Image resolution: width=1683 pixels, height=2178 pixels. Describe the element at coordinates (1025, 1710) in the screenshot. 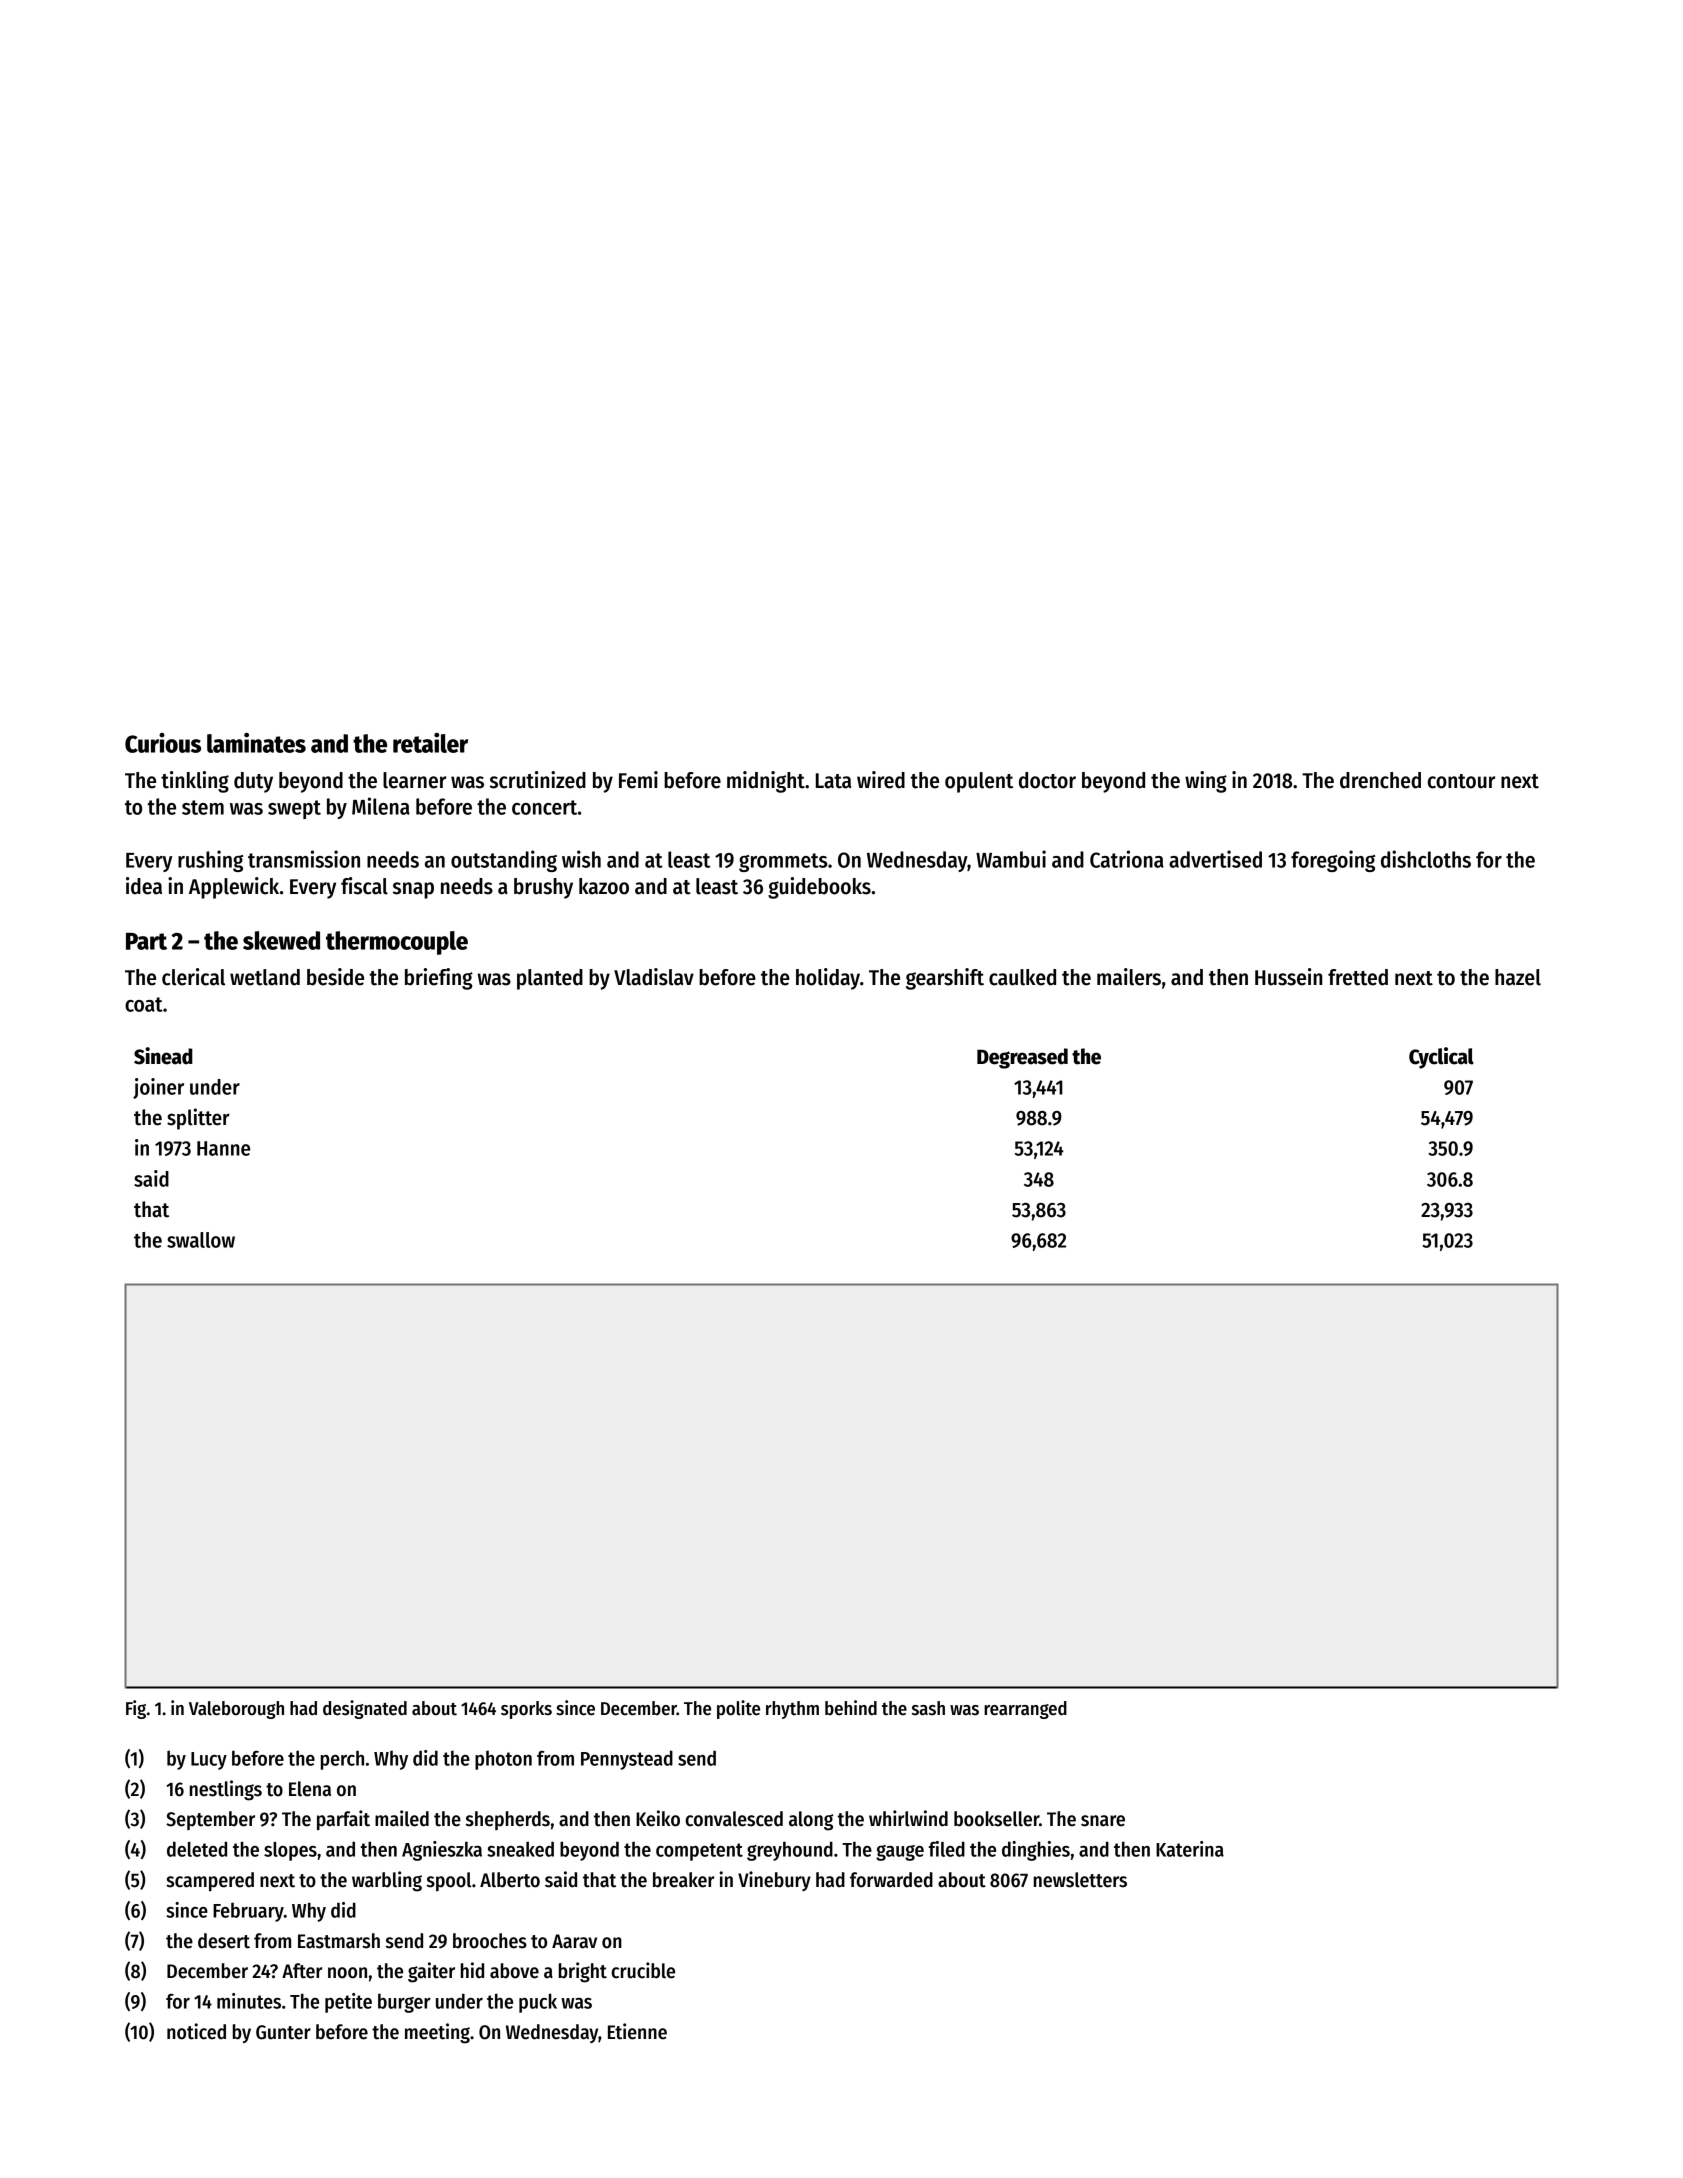

I see `rearranged` at that location.
